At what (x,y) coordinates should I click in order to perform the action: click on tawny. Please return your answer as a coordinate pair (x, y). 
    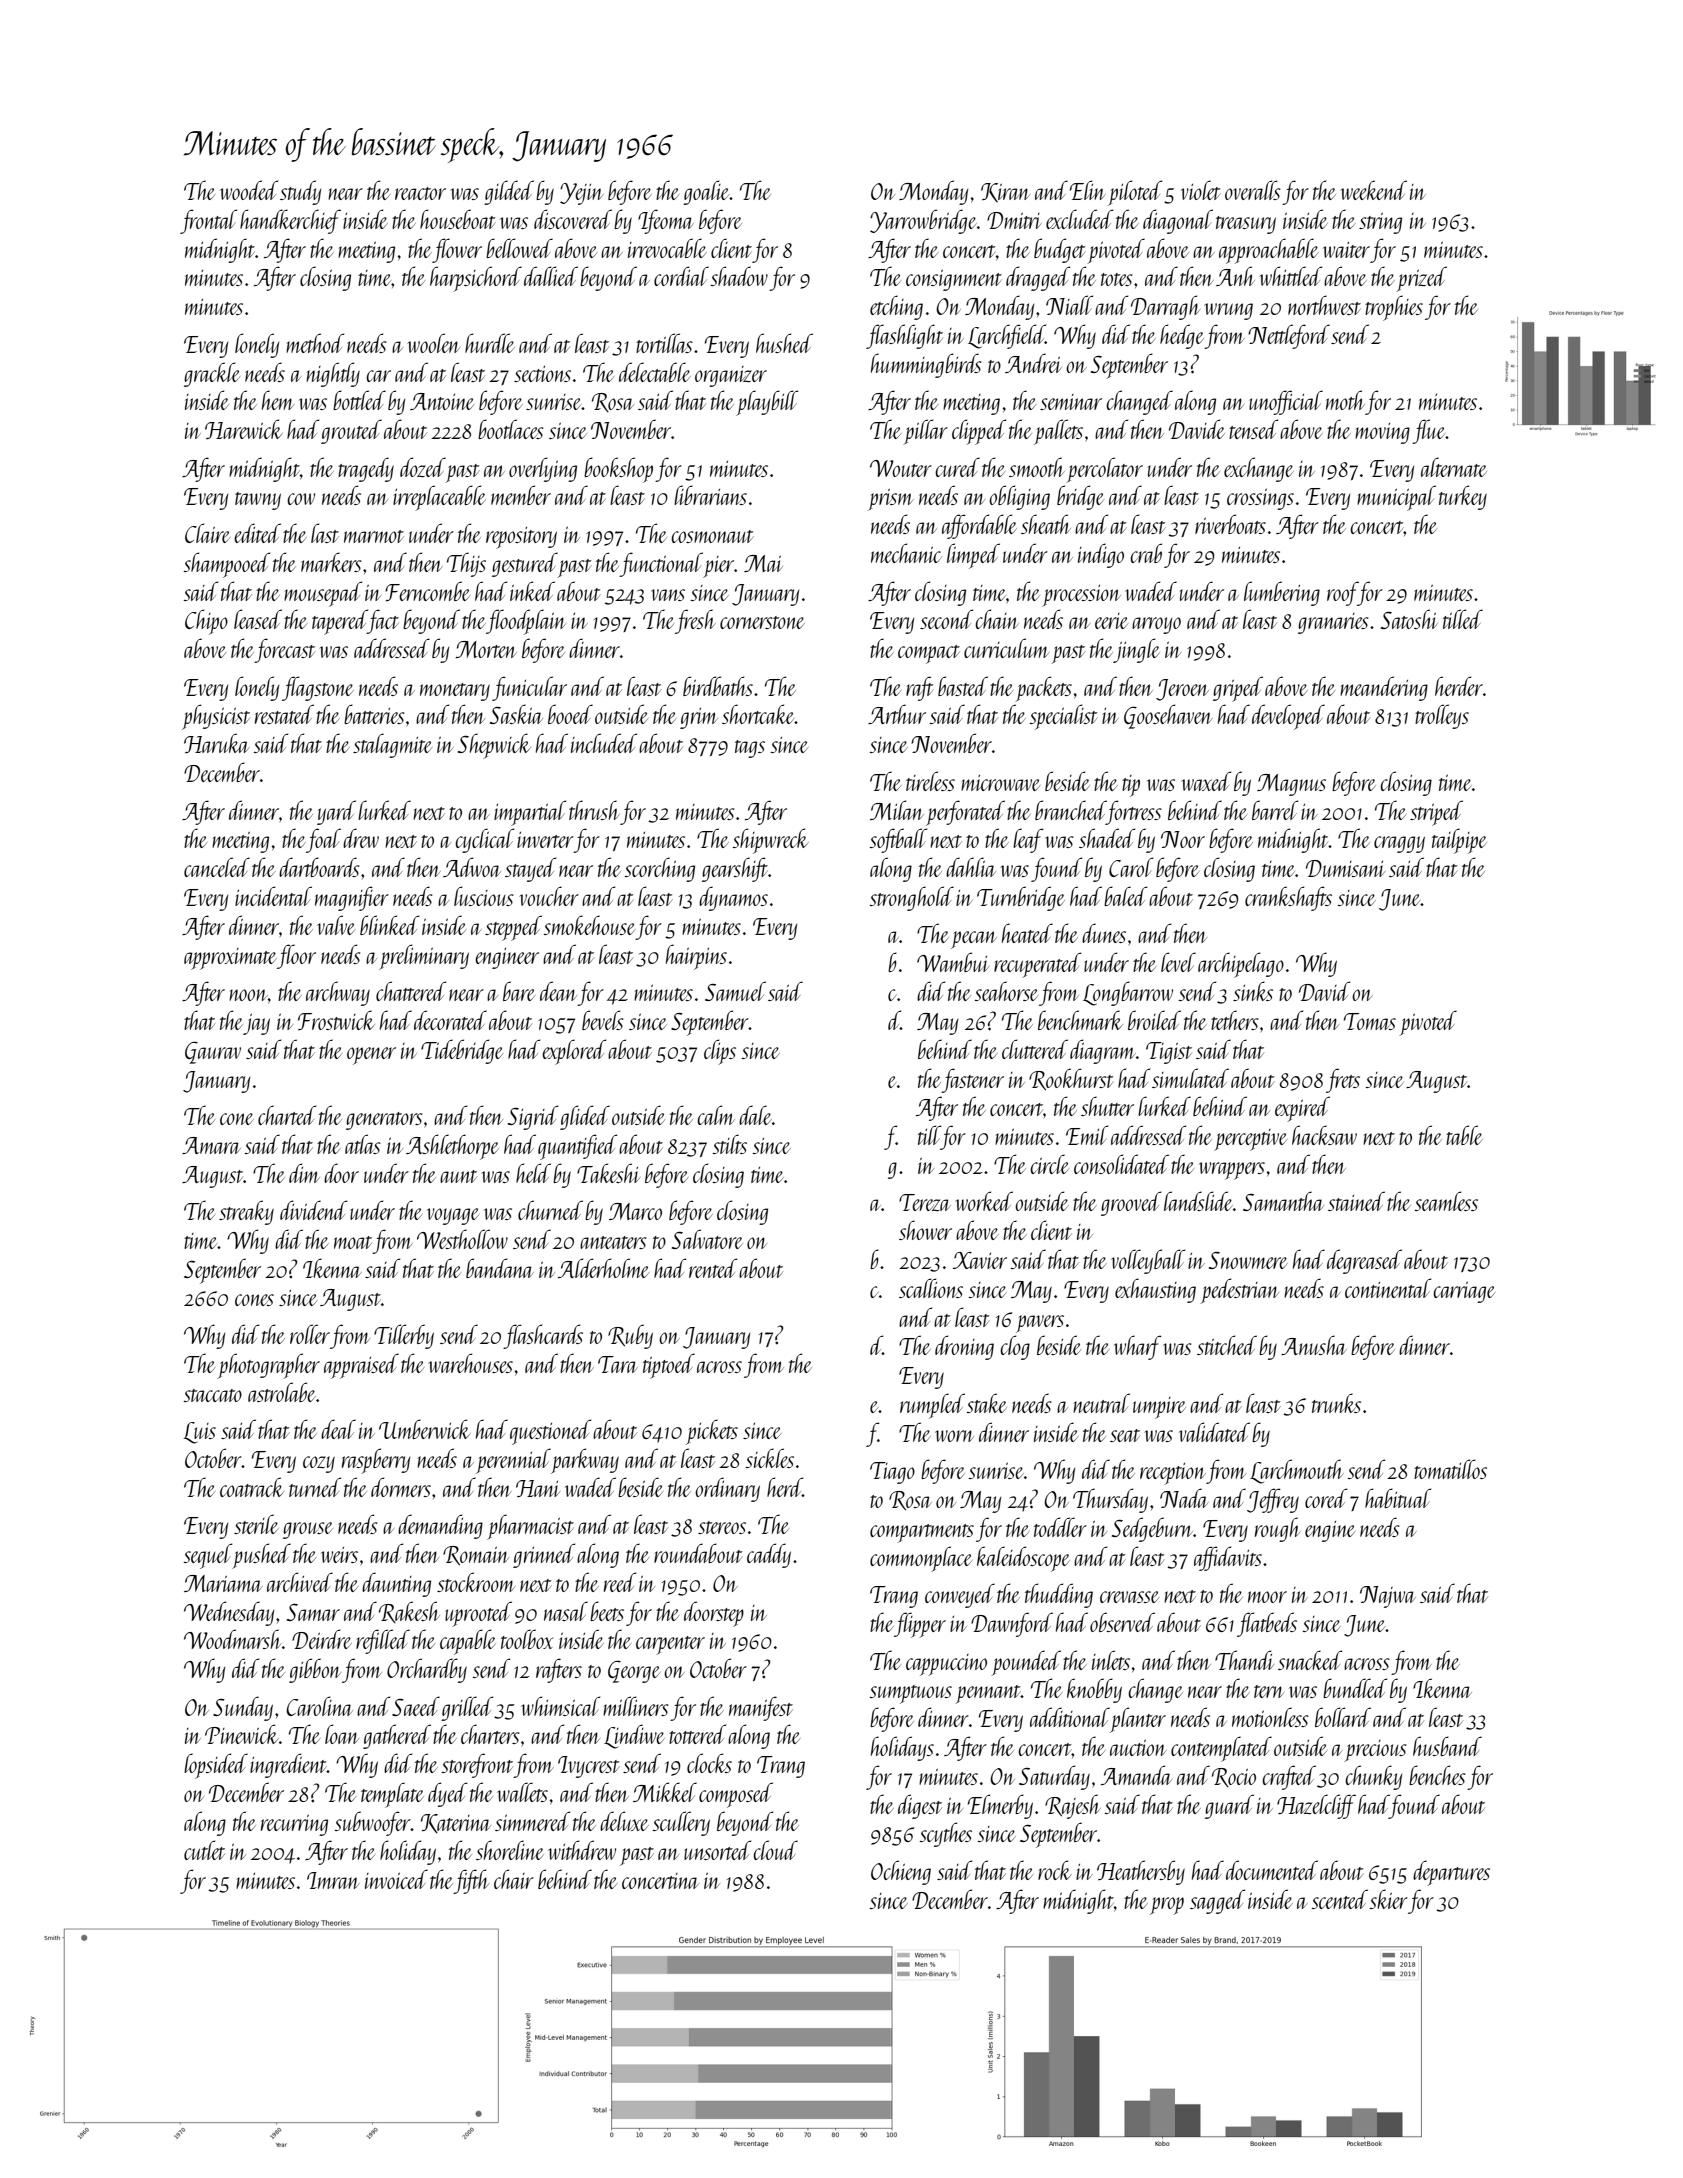
    Looking at the image, I should click on (258, 501).
